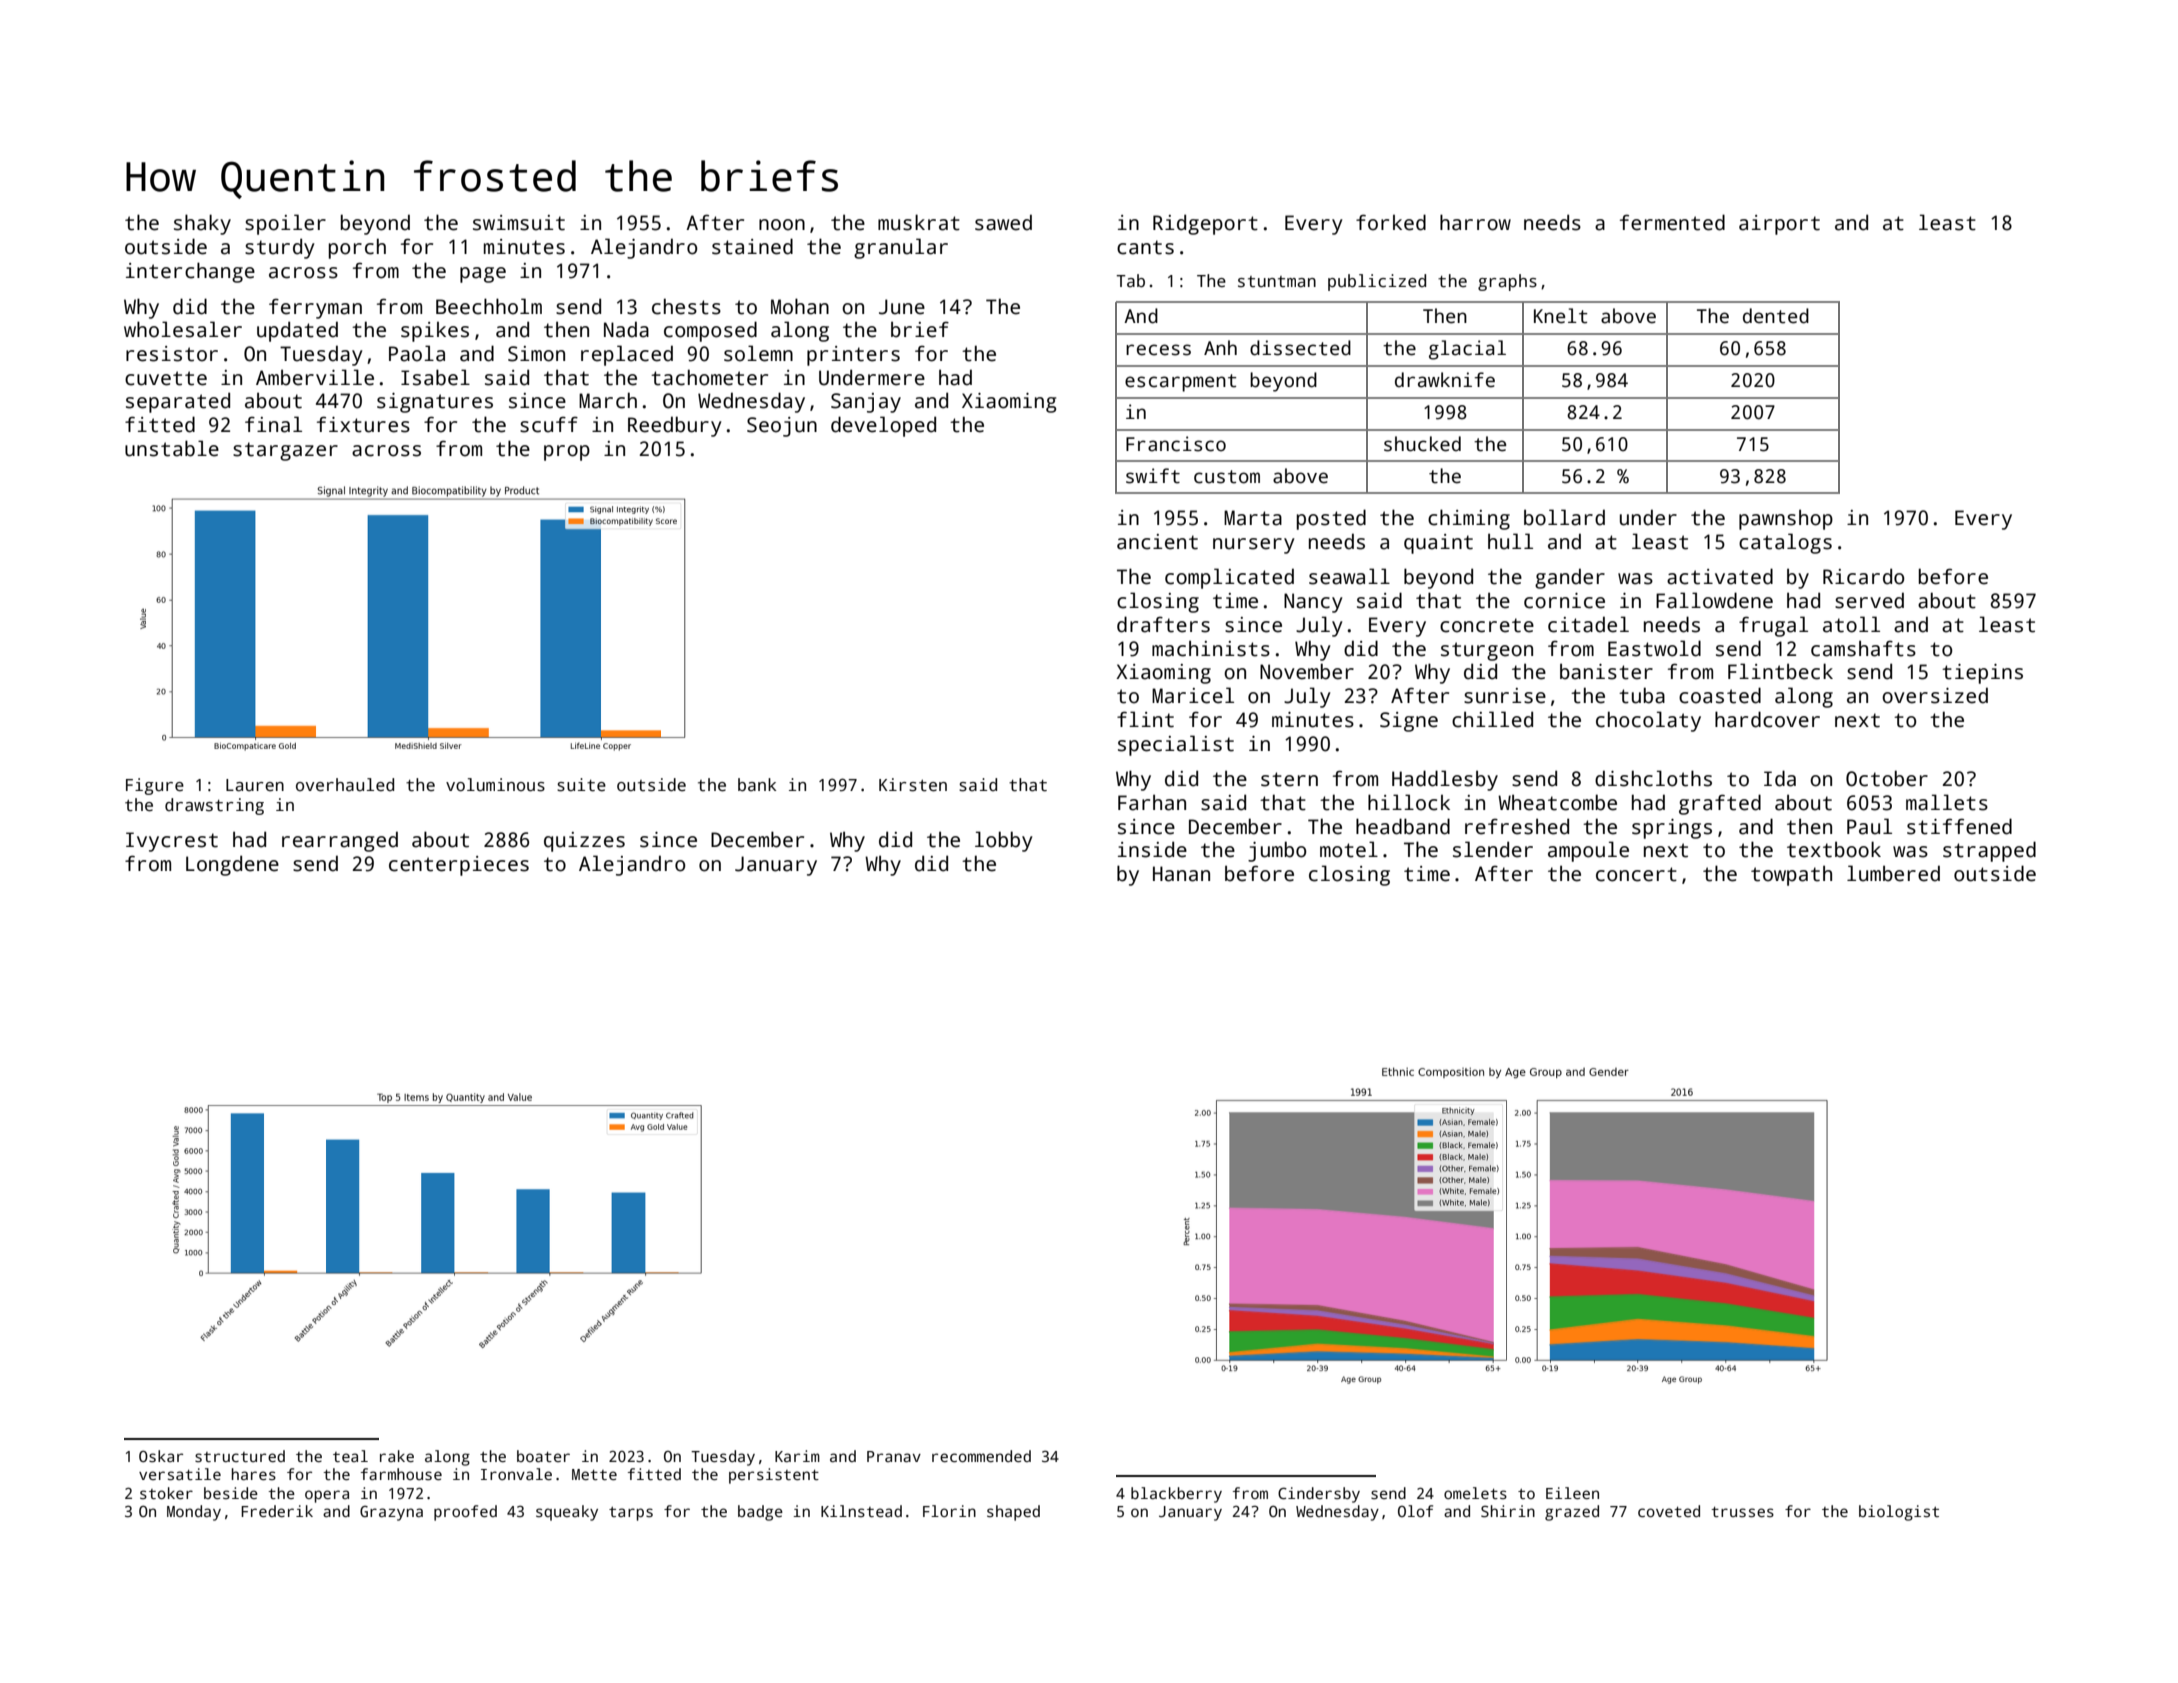 The width and height of the screenshot is (2178, 1683). Describe the element at coordinates (1181, 874) in the screenshot. I see `Hanan` at that location.
